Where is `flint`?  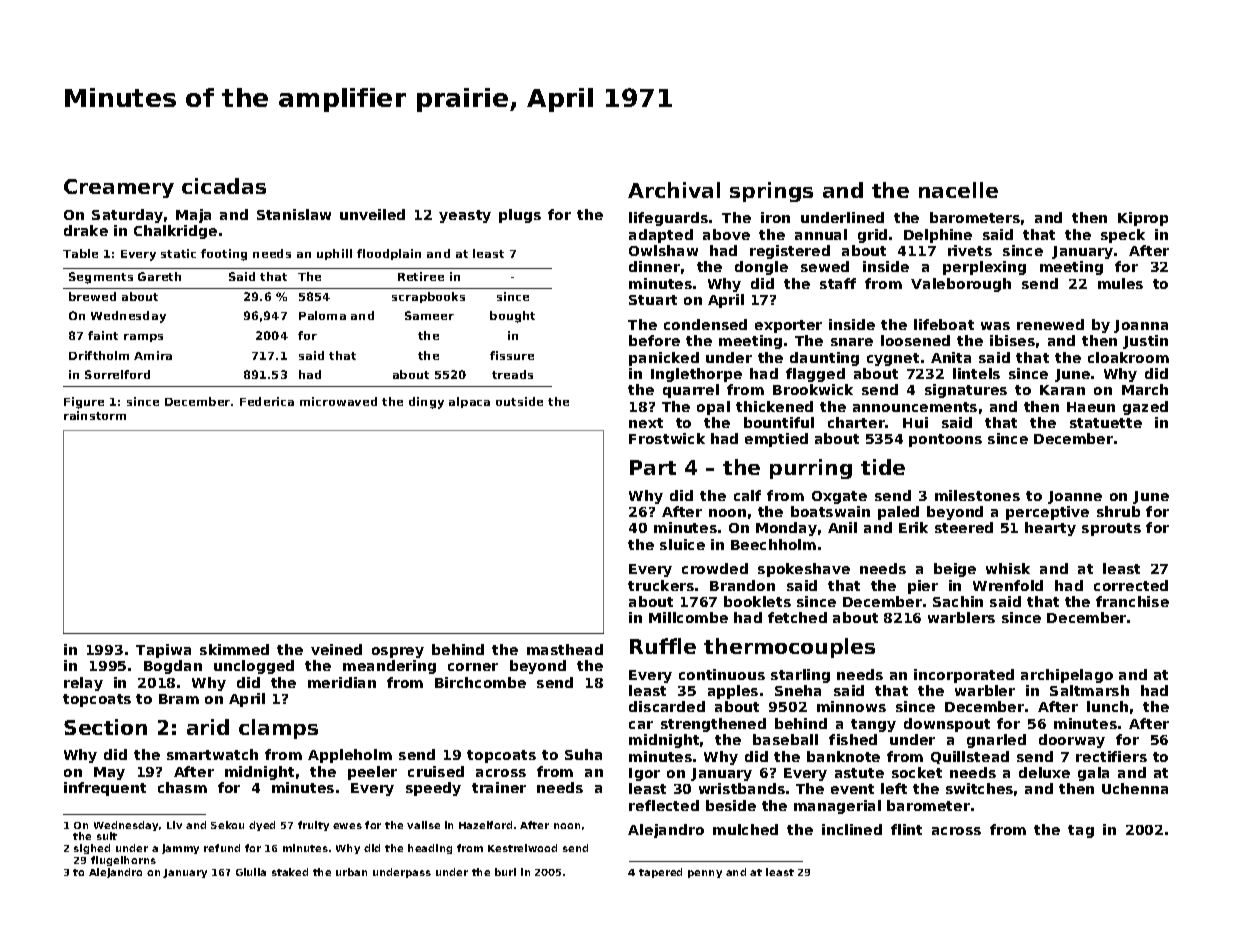
flint is located at coordinates (906, 829).
